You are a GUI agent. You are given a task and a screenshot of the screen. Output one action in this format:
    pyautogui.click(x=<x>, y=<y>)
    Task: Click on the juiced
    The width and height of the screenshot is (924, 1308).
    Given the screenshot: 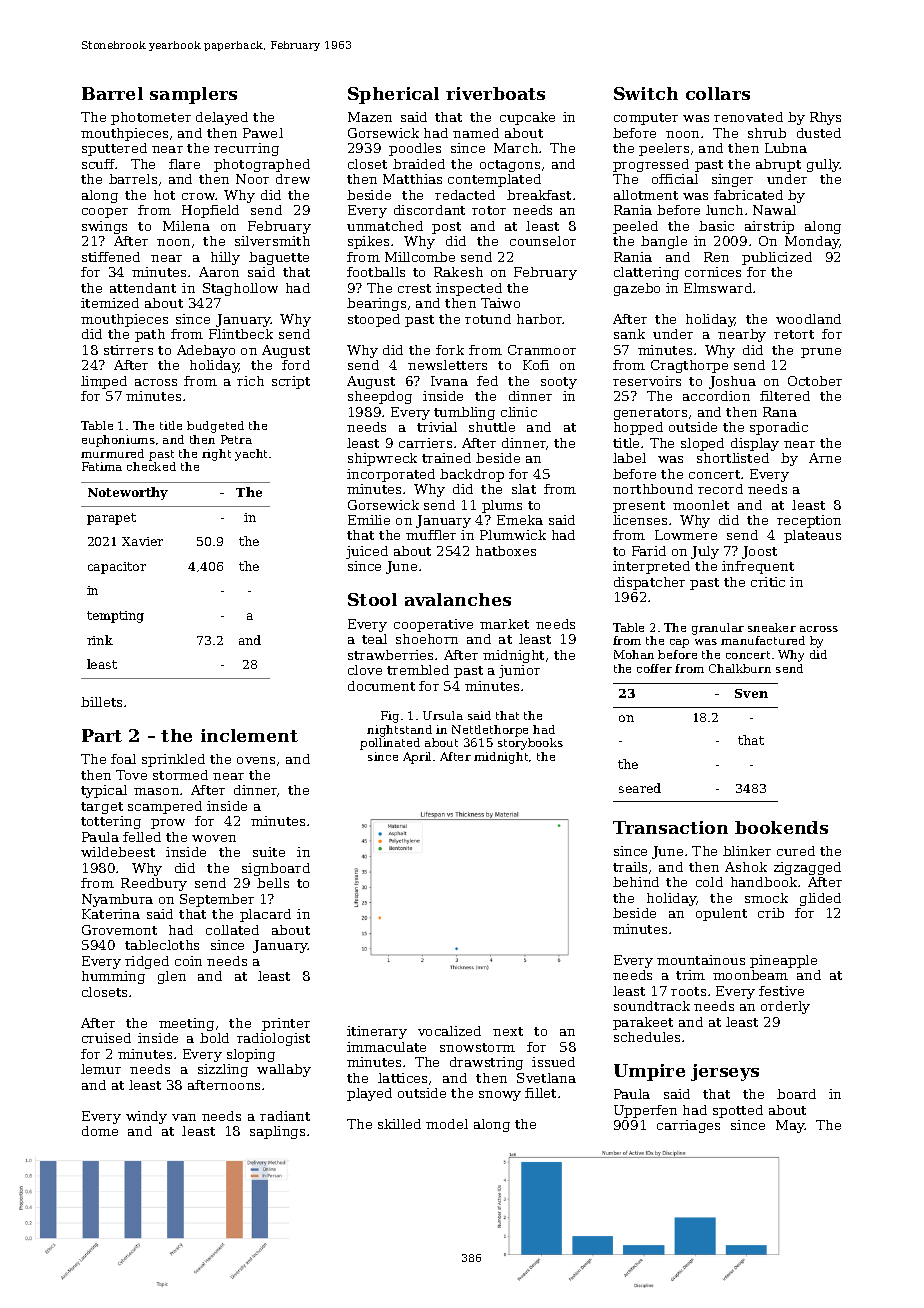 What is the action you would take?
    pyautogui.click(x=367, y=552)
